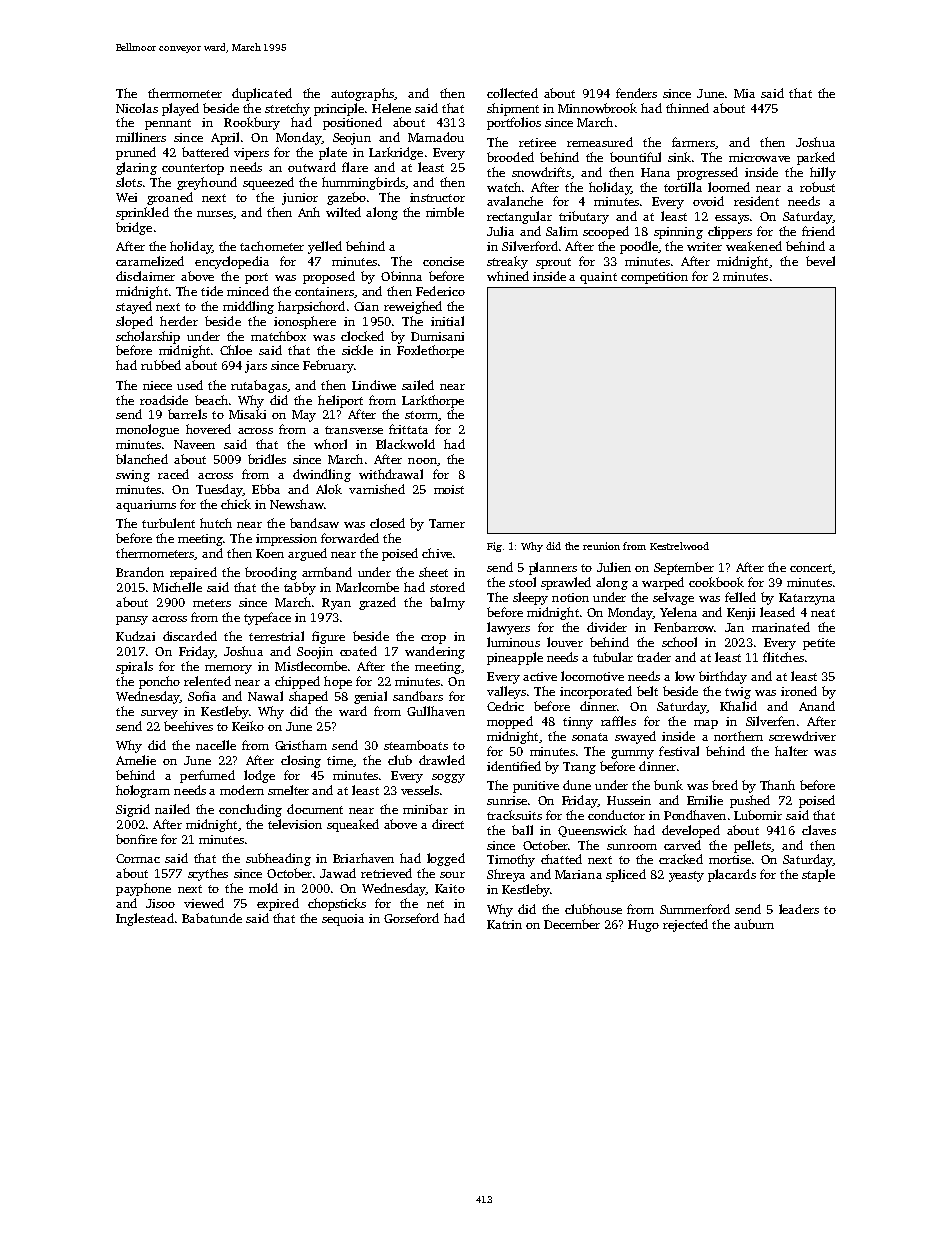 This image has height=1233, width=952. Describe the element at coordinates (266, 489) in the image. I see `Ebba` at that location.
